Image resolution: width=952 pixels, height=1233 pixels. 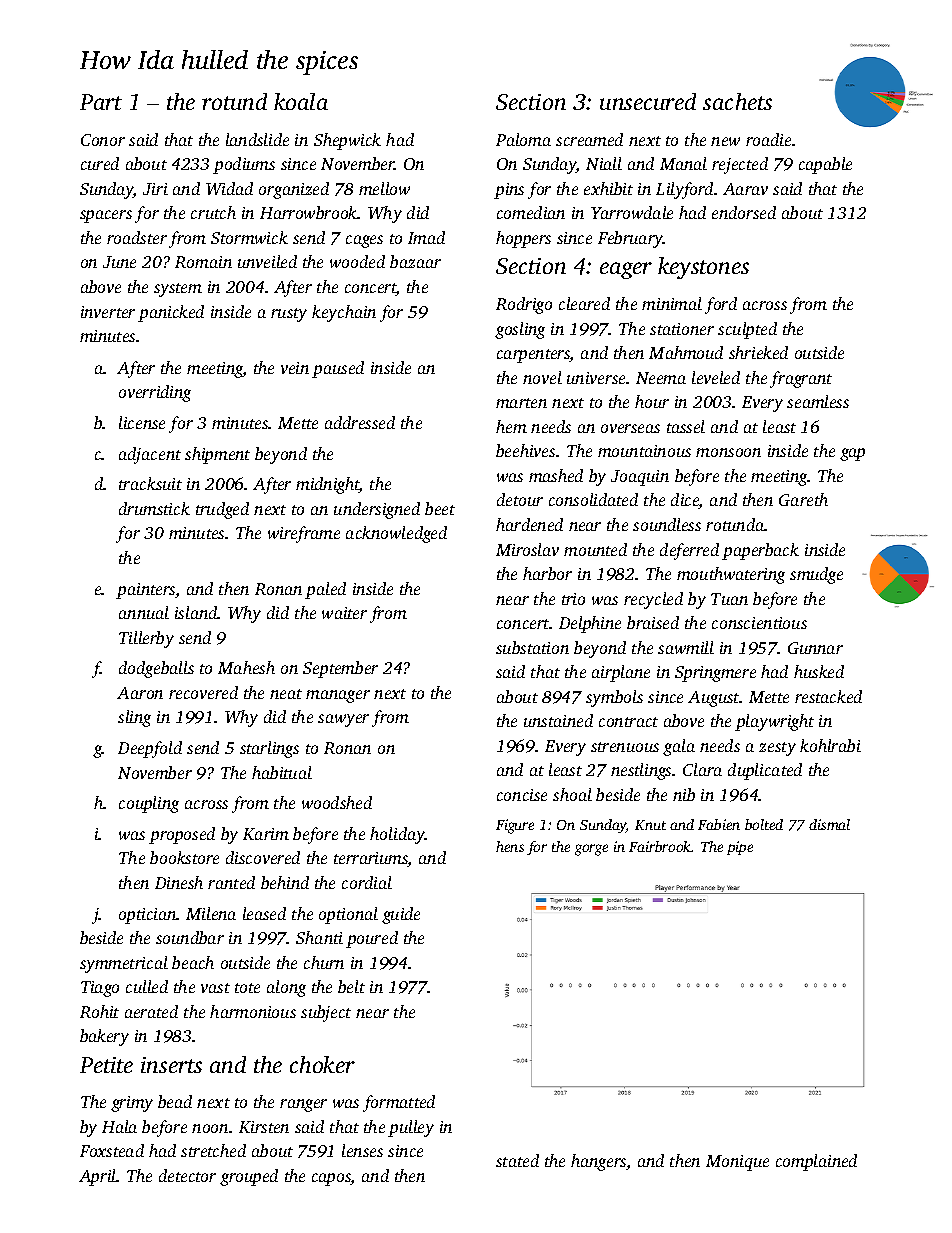 What do you see at coordinates (301, 101) in the image?
I see `koala` at bounding box center [301, 101].
